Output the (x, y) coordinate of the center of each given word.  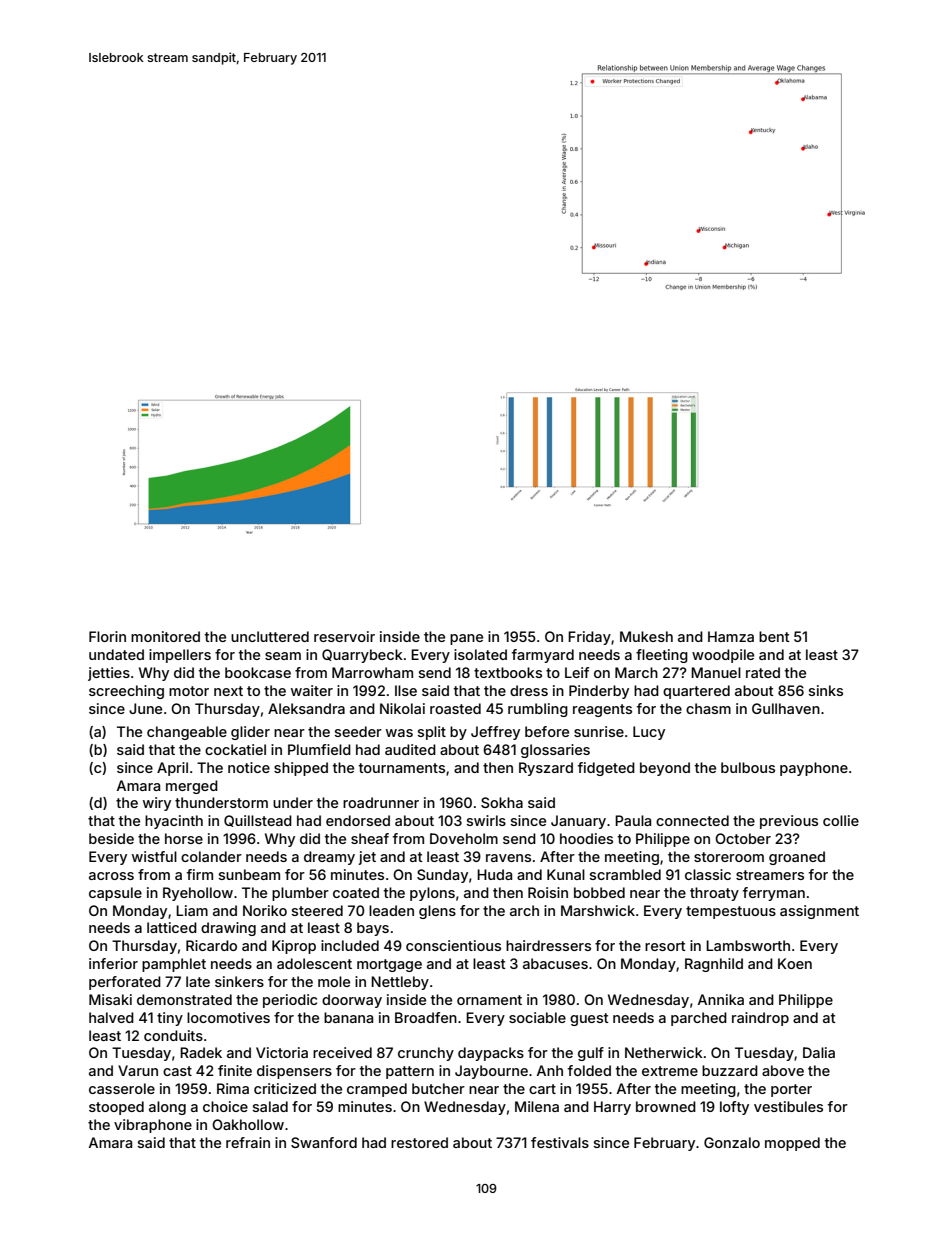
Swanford (324, 1142)
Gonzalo (732, 1142)
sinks (826, 690)
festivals (560, 1142)
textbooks (508, 672)
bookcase (258, 672)
